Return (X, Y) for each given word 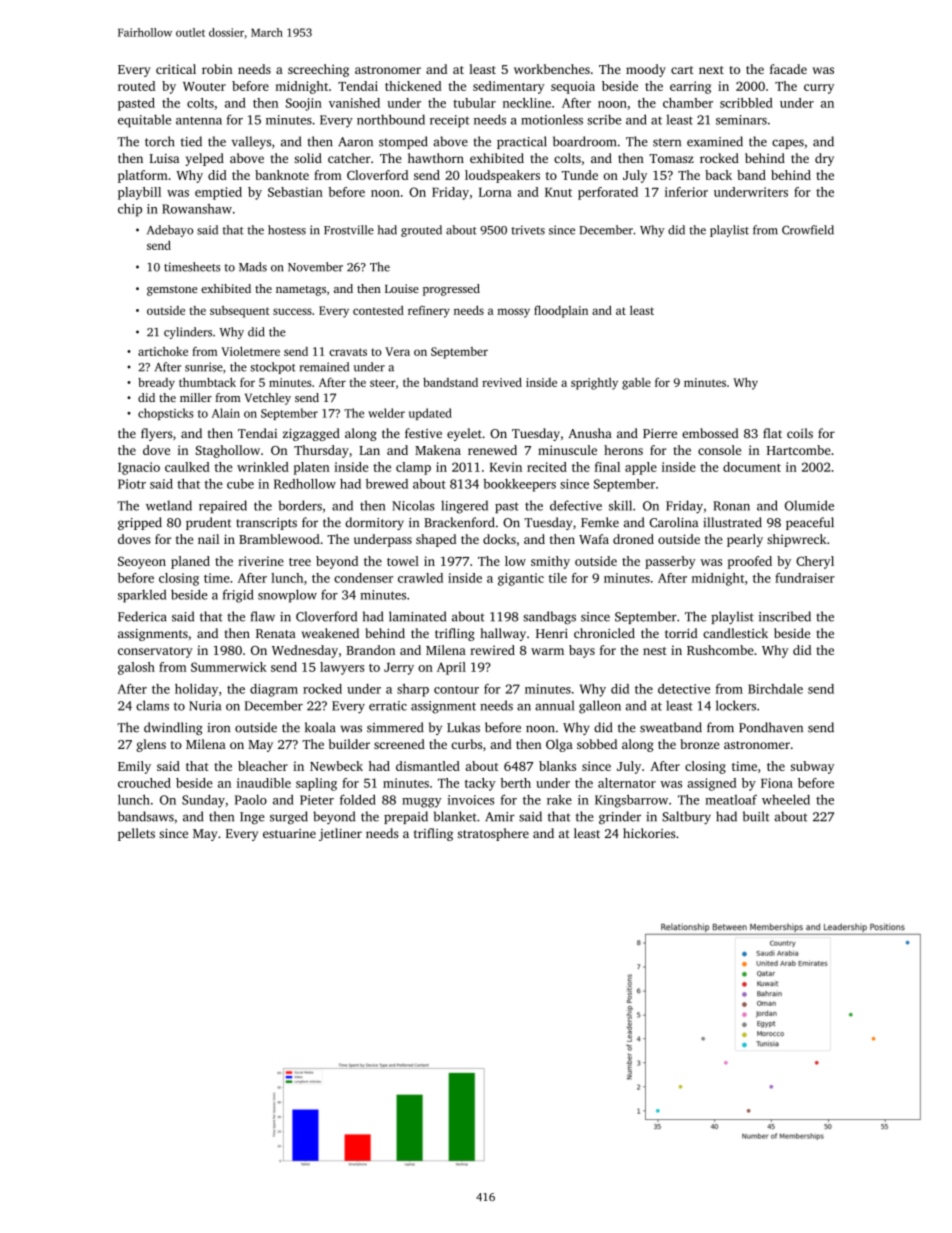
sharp (413, 690)
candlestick (735, 633)
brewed (387, 484)
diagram (274, 690)
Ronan (731, 506)
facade (788, 69)
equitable (144, 121)
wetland (169, 505)
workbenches (552, 69)
